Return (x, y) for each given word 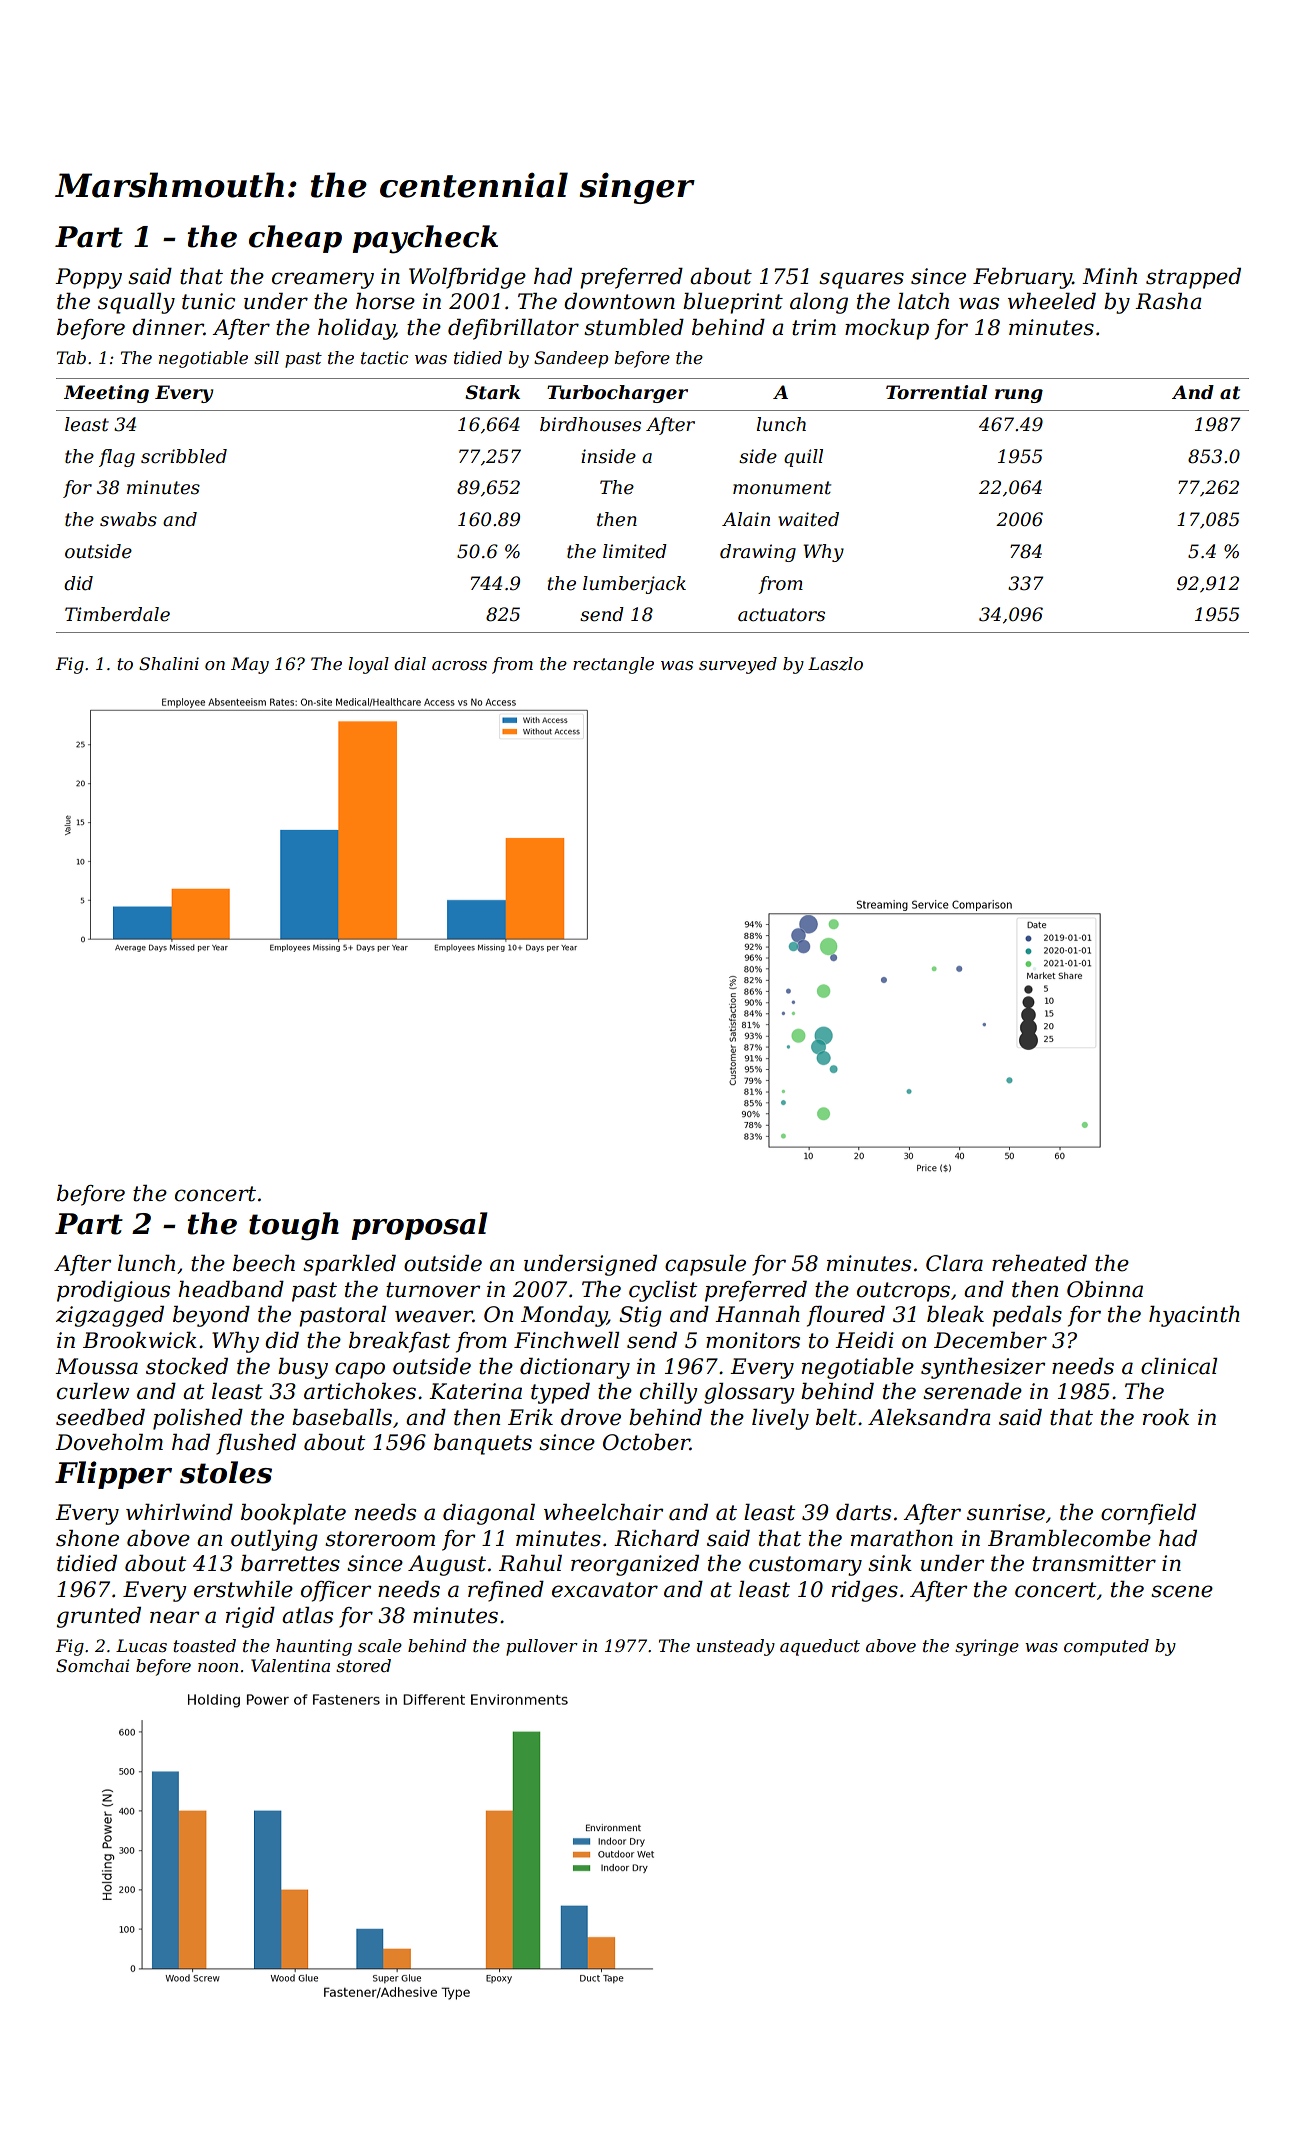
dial (410, 663)
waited (808, 519)
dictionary (575, 1368)
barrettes (290, 1563)
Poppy (88, 278)
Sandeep (571, 359)
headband (231, 1289)
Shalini (169, 663)
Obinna (1105, 1289)
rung (1019, 396)
